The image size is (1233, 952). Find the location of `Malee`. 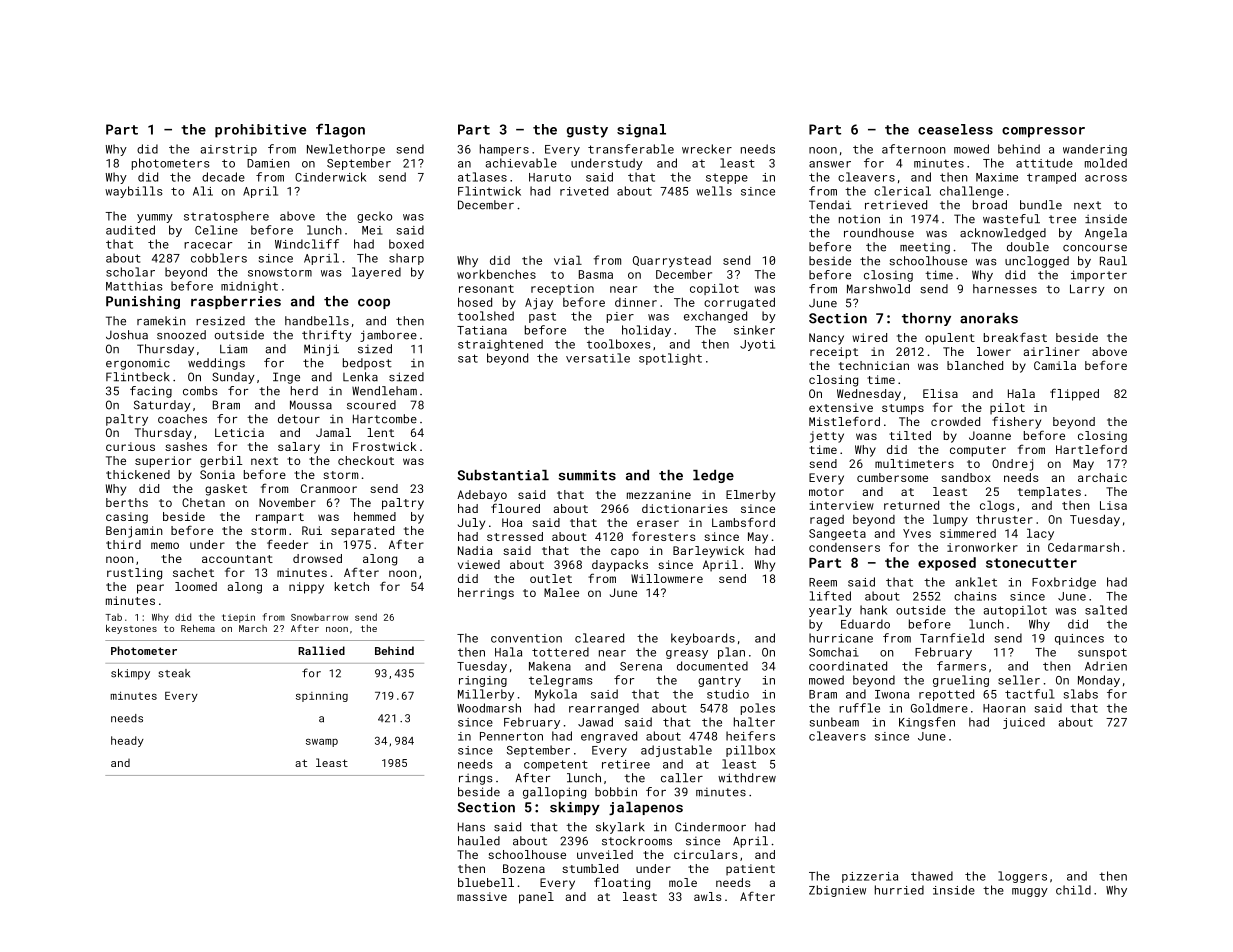

Malee is located at coordinates (561, 592).
